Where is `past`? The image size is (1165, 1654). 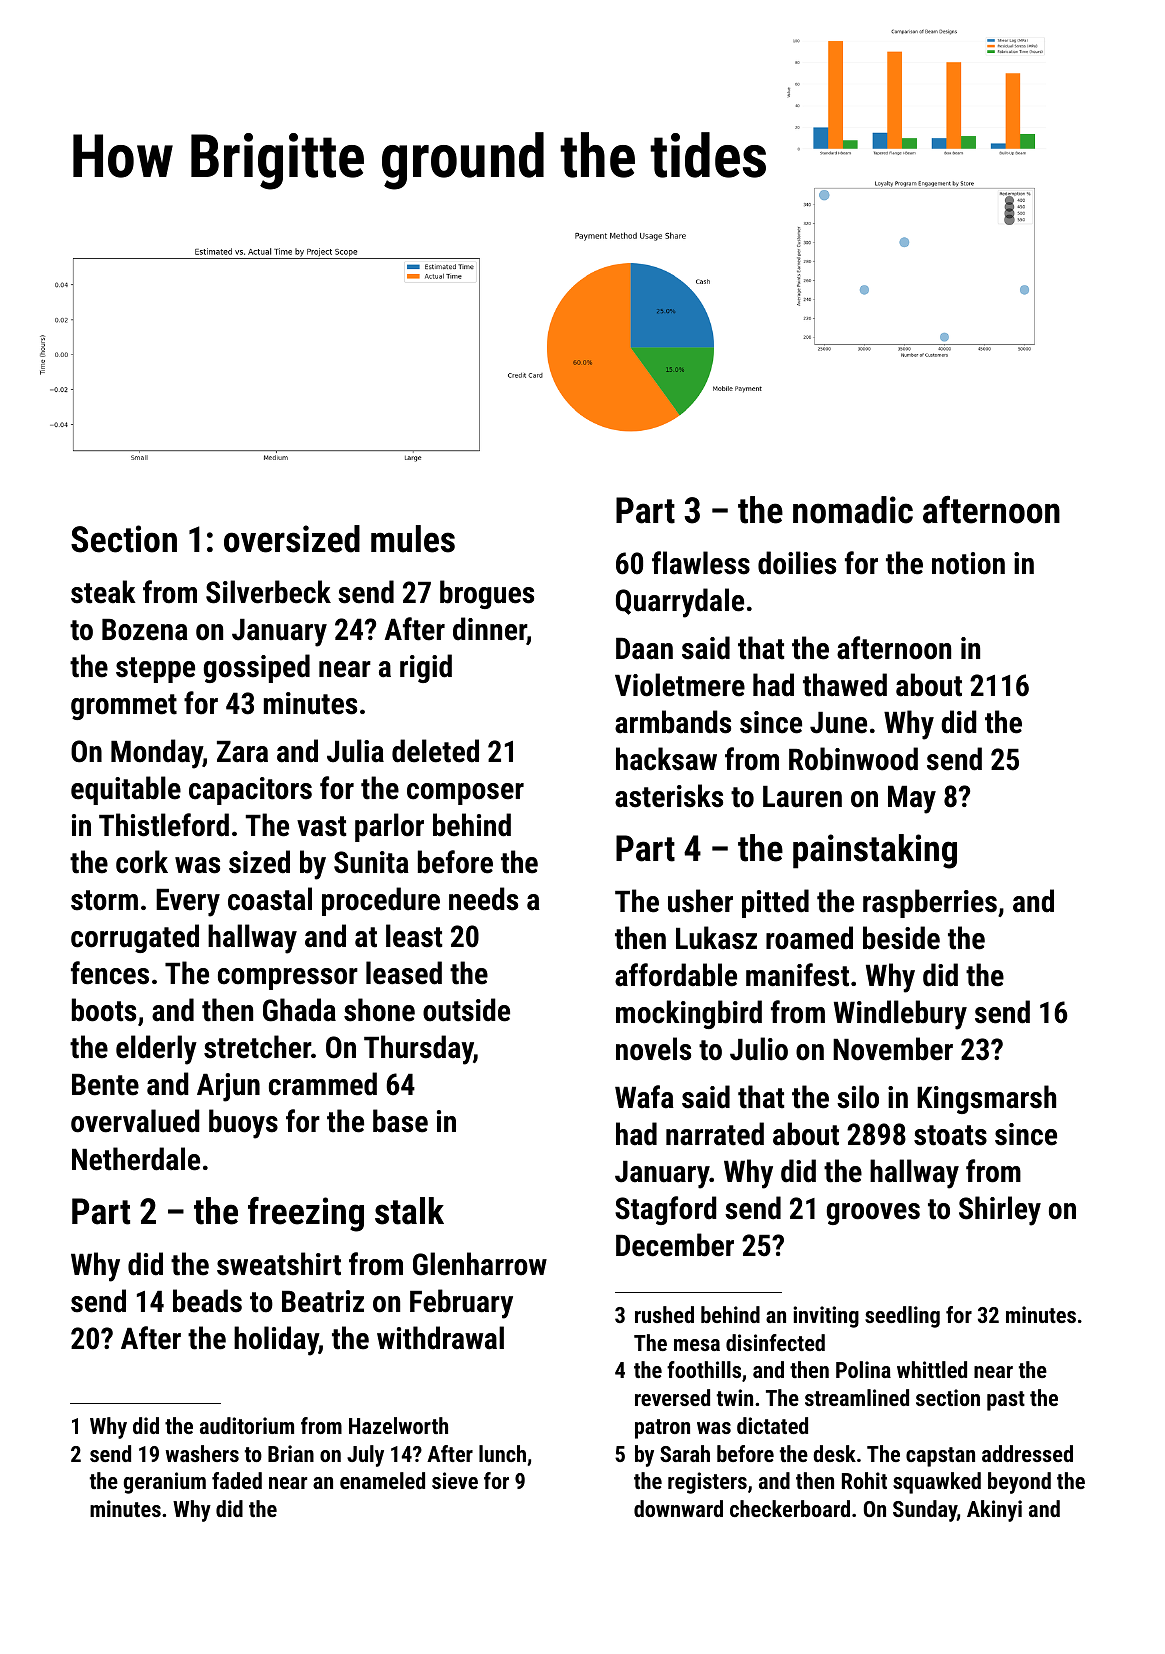
past is located at coordinates (1006, 1401).
